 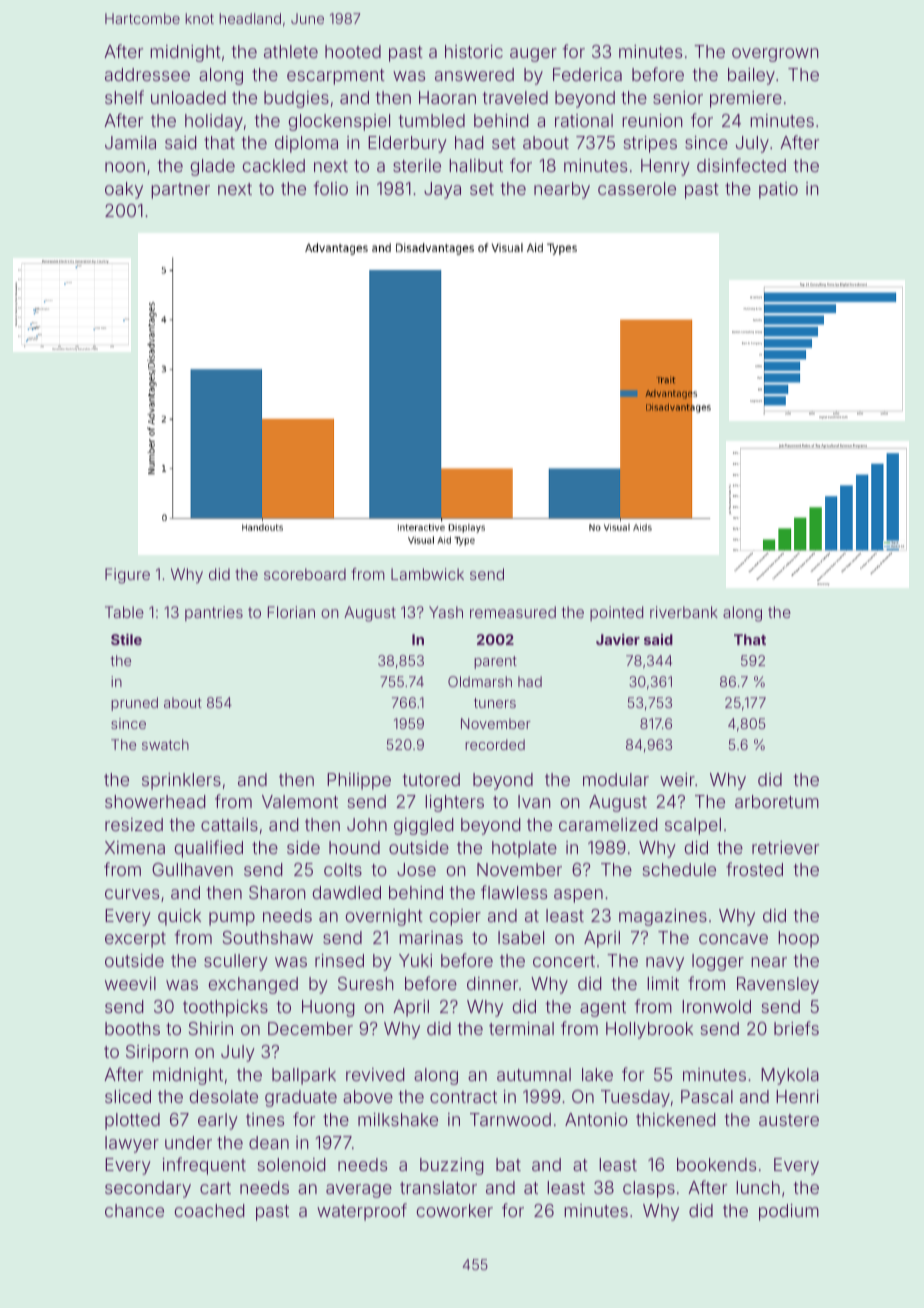 What do you see at coordinates (353, 51) in the screenshot?
I see `hooted` at bounding box center [353, 51].
